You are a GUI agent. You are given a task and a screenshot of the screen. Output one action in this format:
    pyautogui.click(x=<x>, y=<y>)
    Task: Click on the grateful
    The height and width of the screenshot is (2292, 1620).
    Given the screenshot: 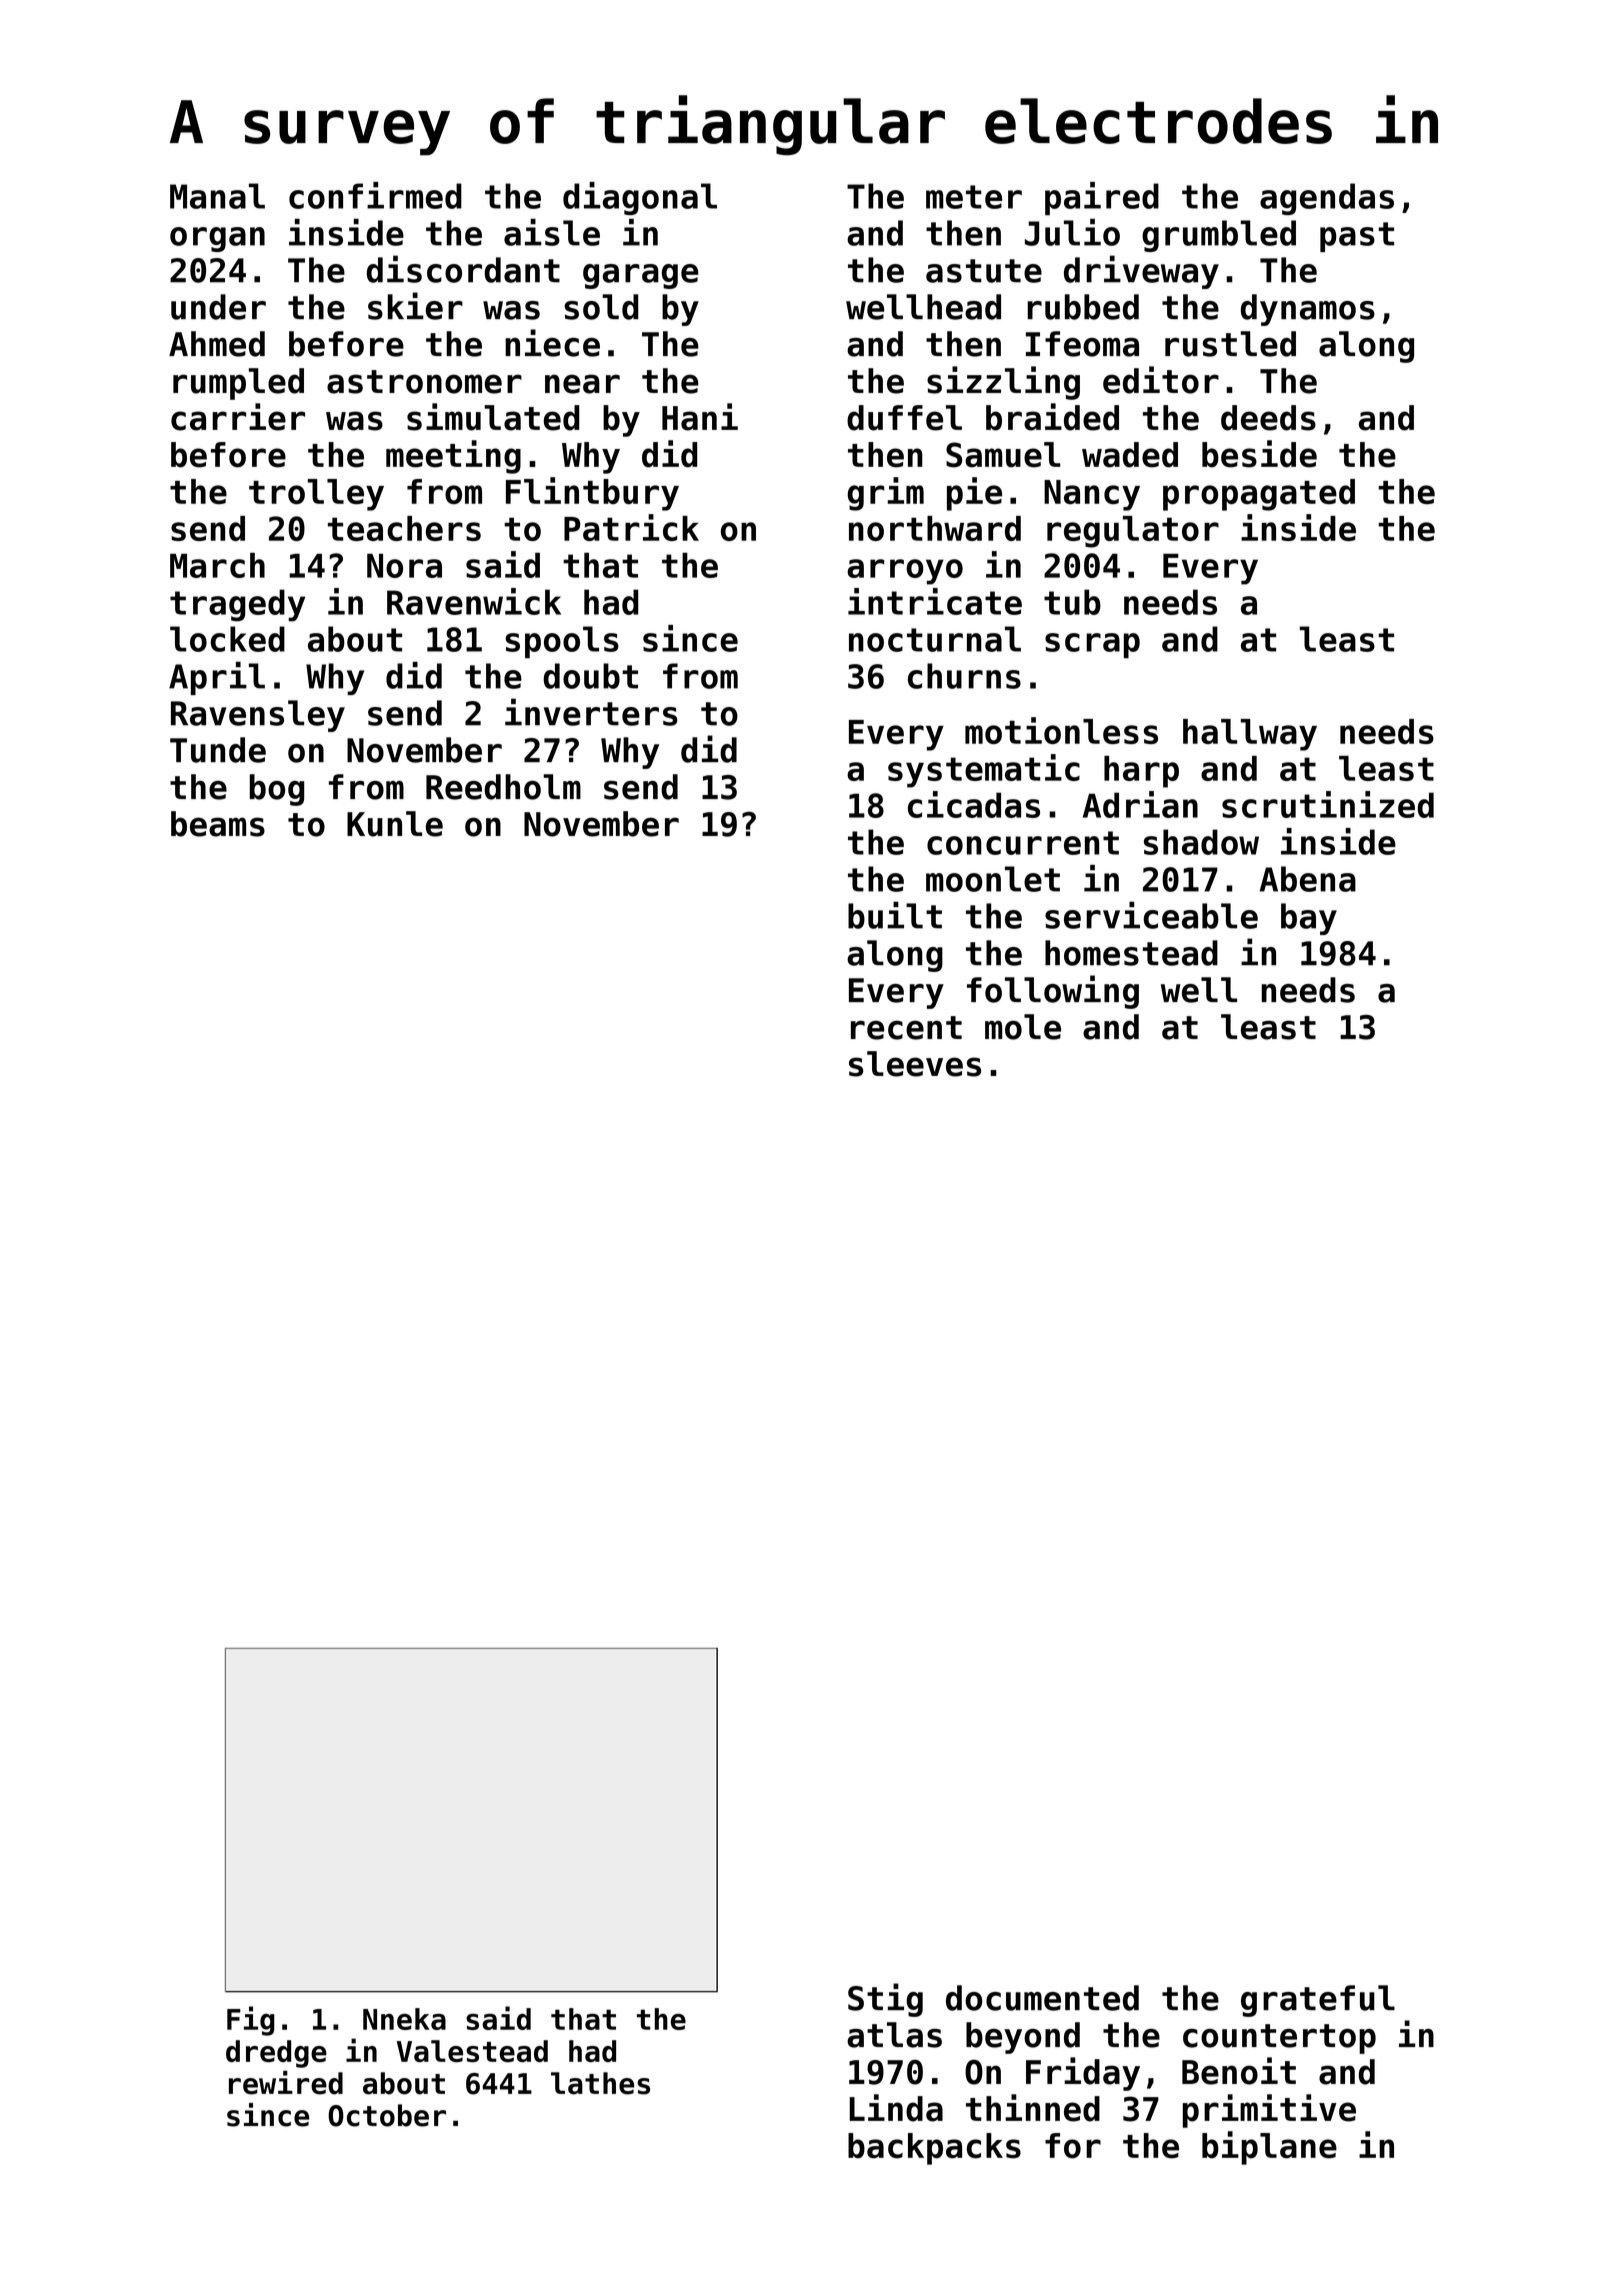 What is the action you would take?
    pyautogui.click(x=1318, y=2001)
